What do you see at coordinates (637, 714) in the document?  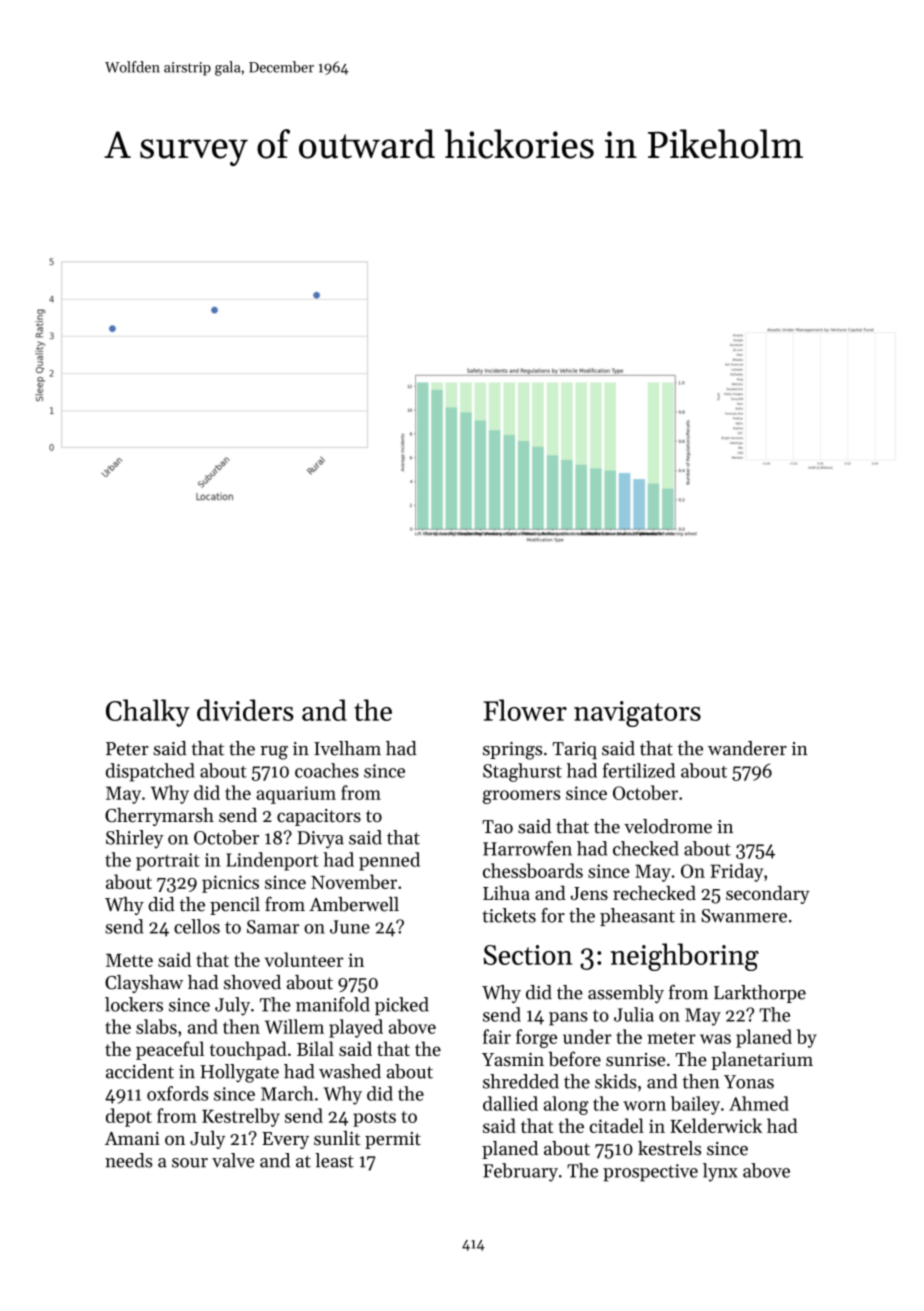 I see `navigators` at bounding box center [637, 714].
